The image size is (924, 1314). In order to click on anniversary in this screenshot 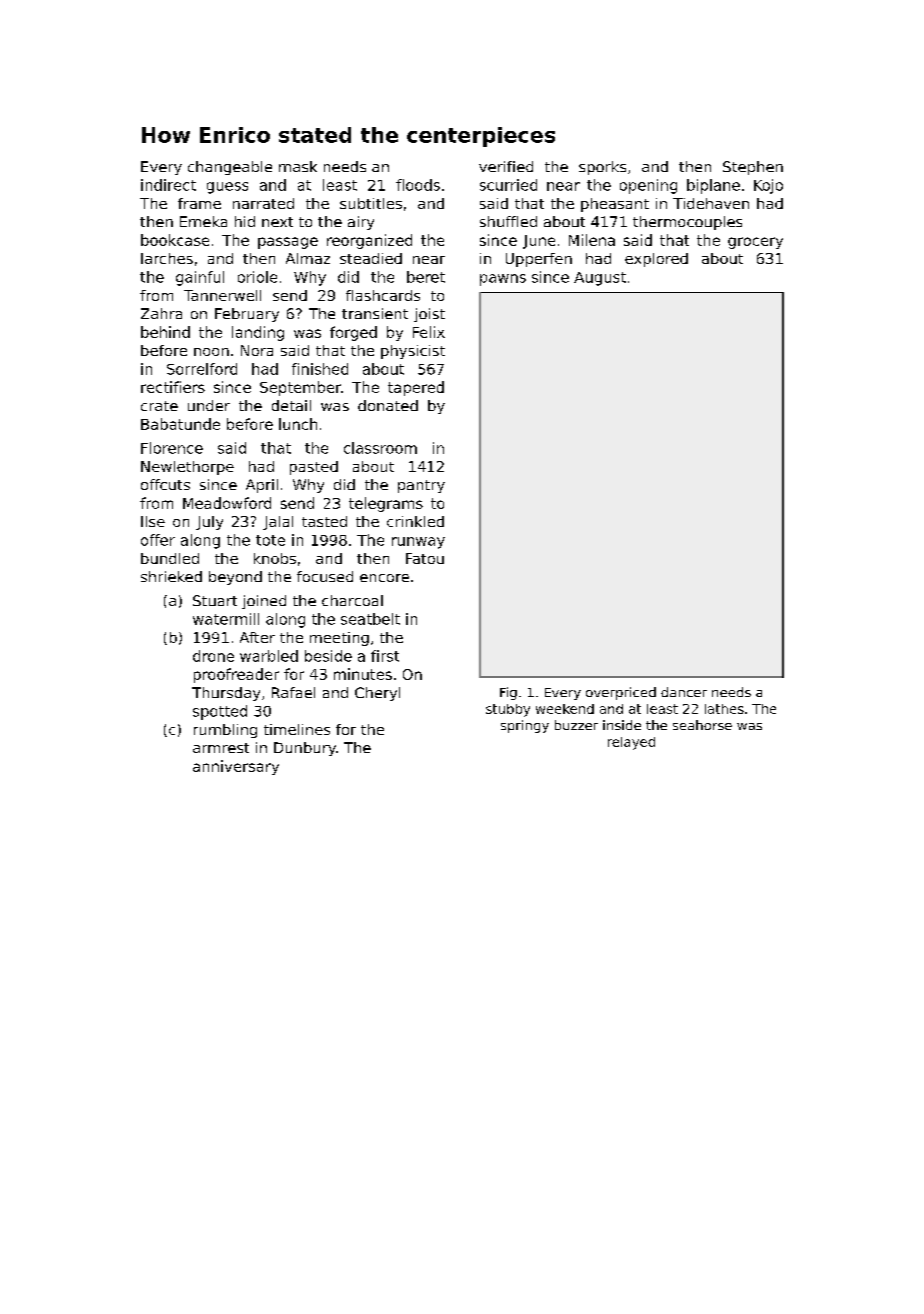, I will do `click(236, 767)`.
